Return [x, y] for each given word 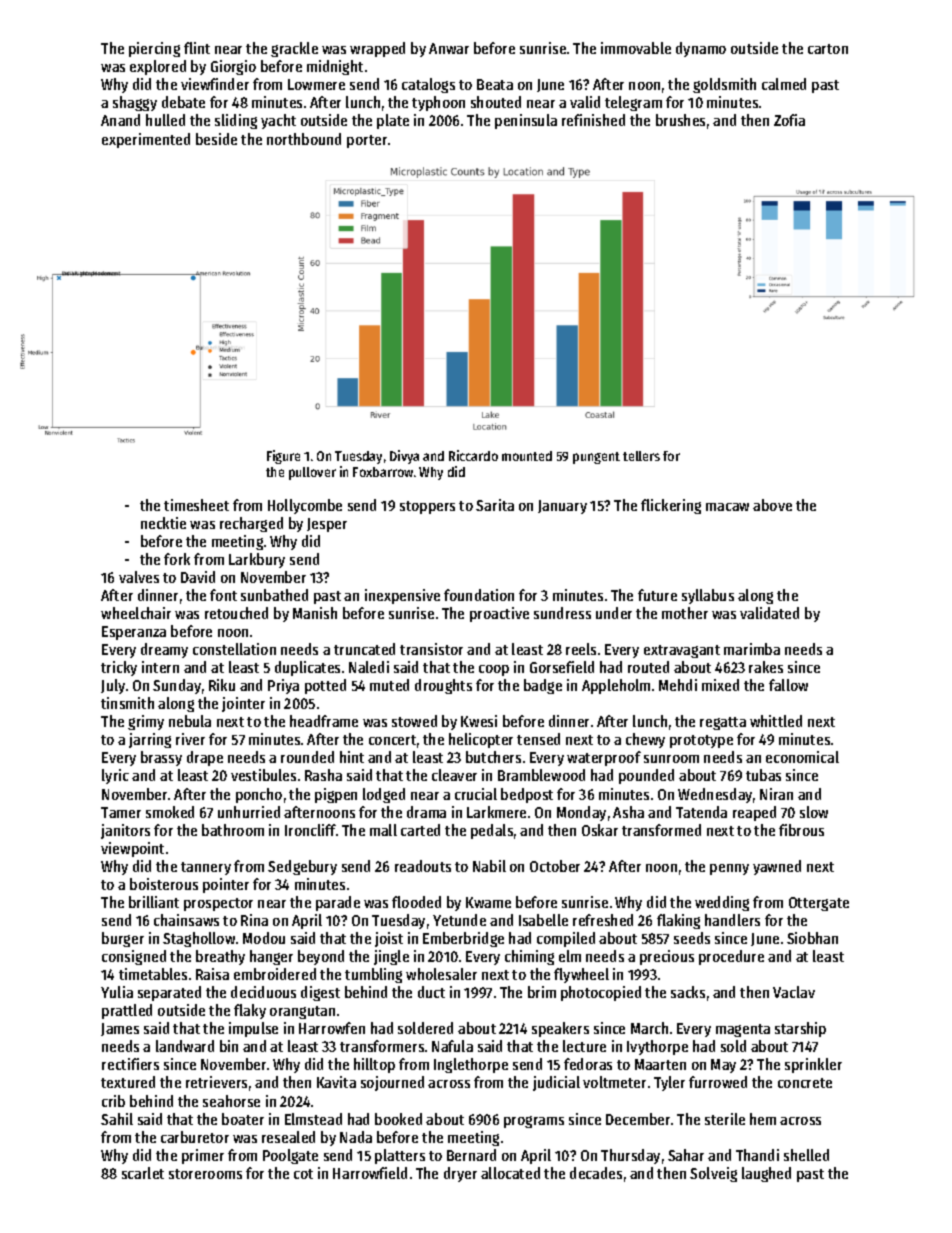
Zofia [789, 120]
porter [367, 141]
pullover [312, 473]
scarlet [143, 1173]
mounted [527, 456]
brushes [680, 120]
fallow [788, 685]
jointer [243, 704]
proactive [499, 614]
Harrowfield [370, 1173]
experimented [146, 140]
